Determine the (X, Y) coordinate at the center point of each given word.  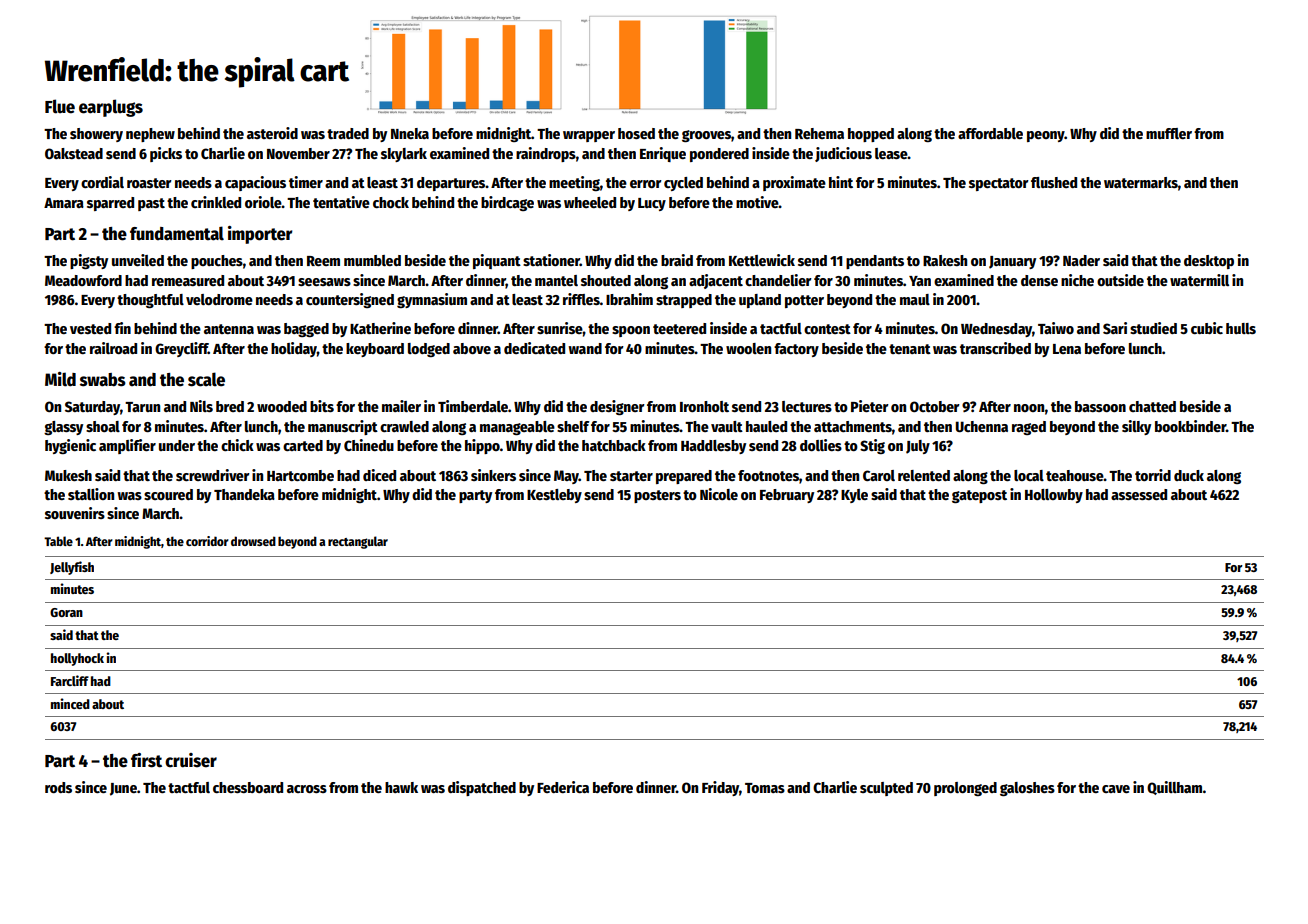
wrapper (589, 136)
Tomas (765, 788)
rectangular (358, 542)
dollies (821, 445)
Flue (60, 106)
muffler (1169, 133)
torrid (1153, 475)
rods (58, 787)
